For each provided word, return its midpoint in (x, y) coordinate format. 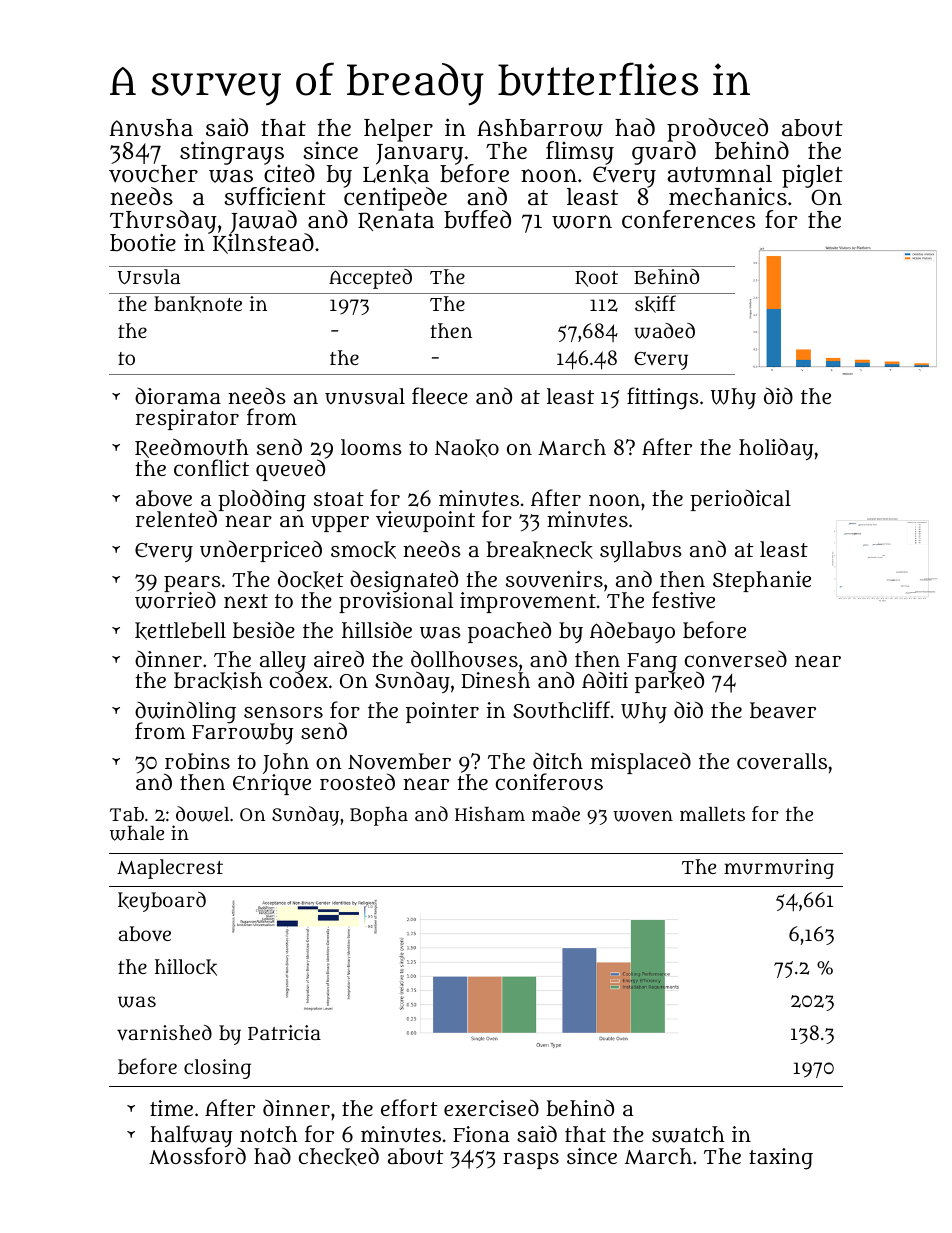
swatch (688, 1134)
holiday (776, 449)
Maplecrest (170, 869)
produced (717, 130)
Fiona (481, 1134)
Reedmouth (192, 448)
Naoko (467, 448)
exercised (491, 1107)
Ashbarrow (540, 128)
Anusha (151, 128)
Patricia (284, 1032)
